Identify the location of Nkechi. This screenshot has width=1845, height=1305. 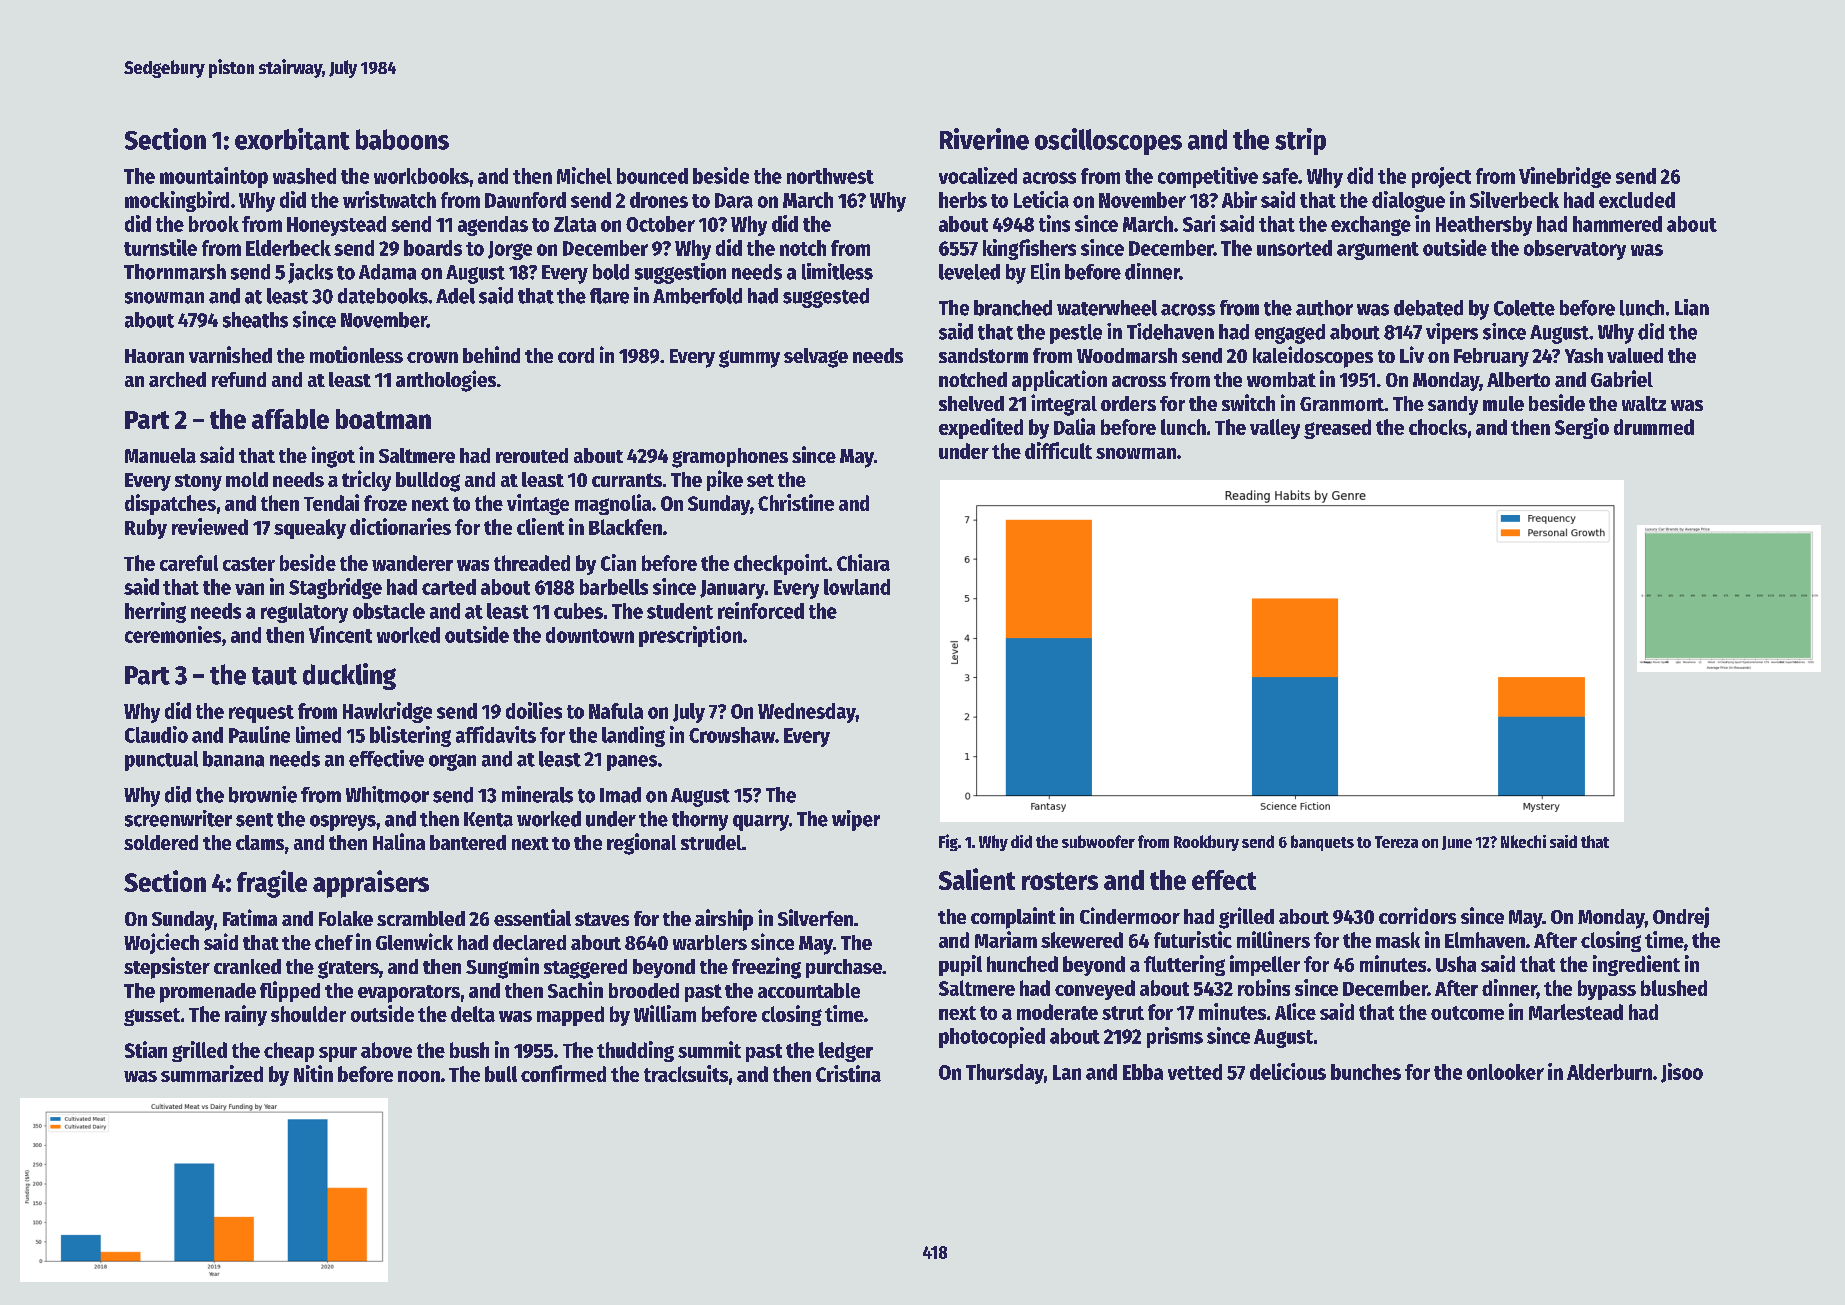
(1523, 841).
